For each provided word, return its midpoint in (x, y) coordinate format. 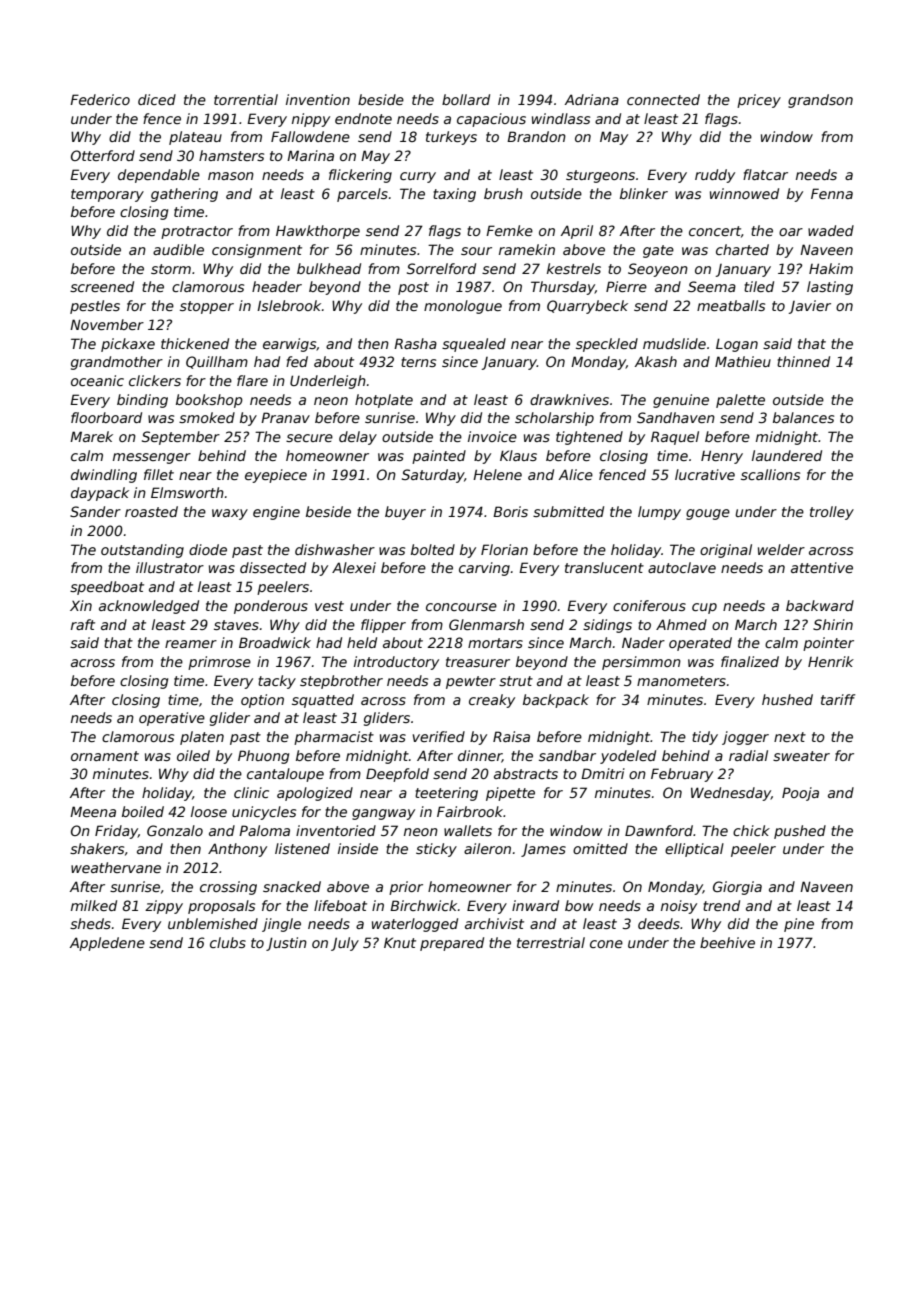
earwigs (290, 345)
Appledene (107, 944)
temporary (107, 195)
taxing (454, 195)
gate (658, 251)
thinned (803, 361)
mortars (495, 643)
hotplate (384, 401)
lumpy (659, 513)
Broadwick (275, 642)
